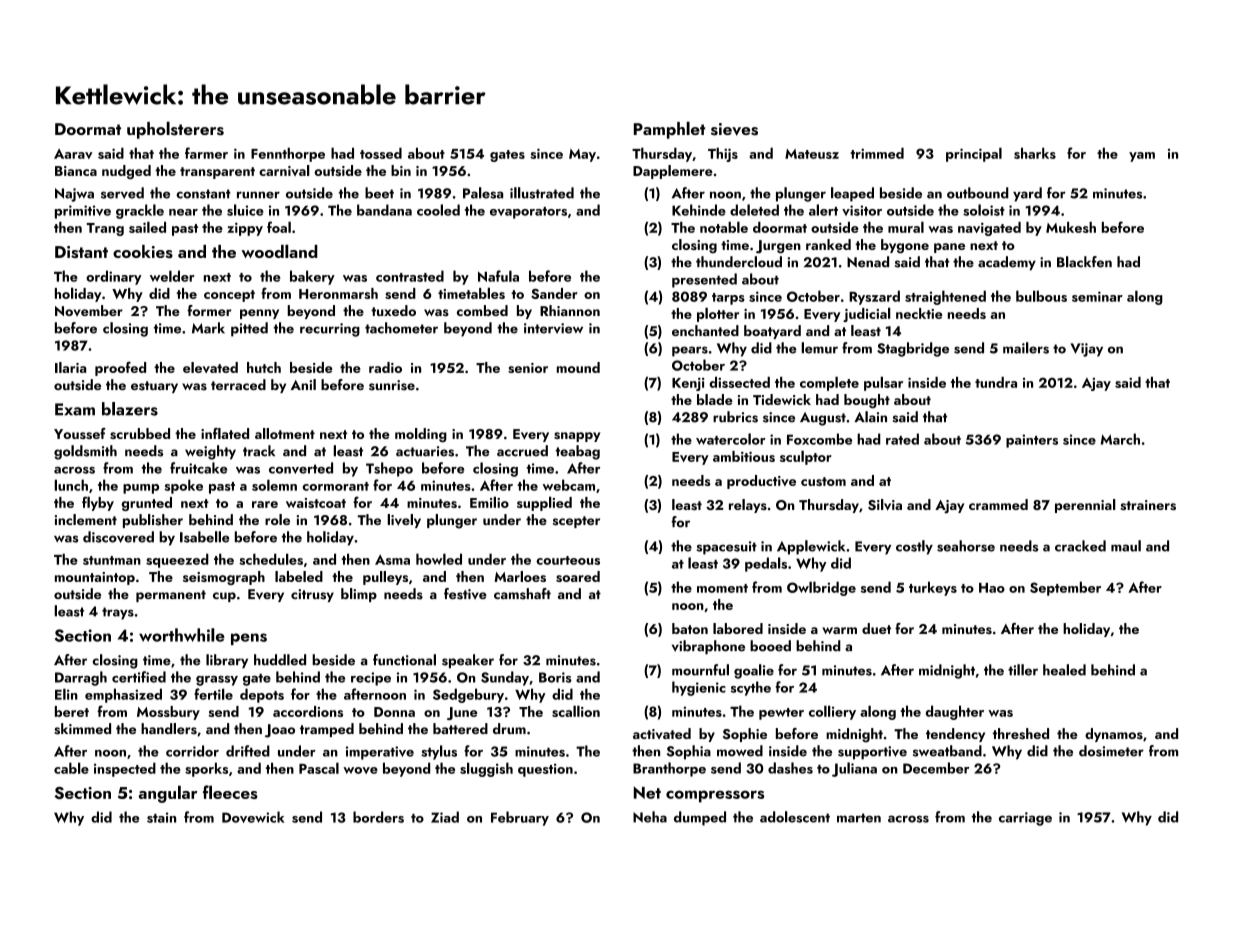  What do you see at coordinates (498, 276) in the document?
I see `Nafula` at bounding box center [498, 276].
